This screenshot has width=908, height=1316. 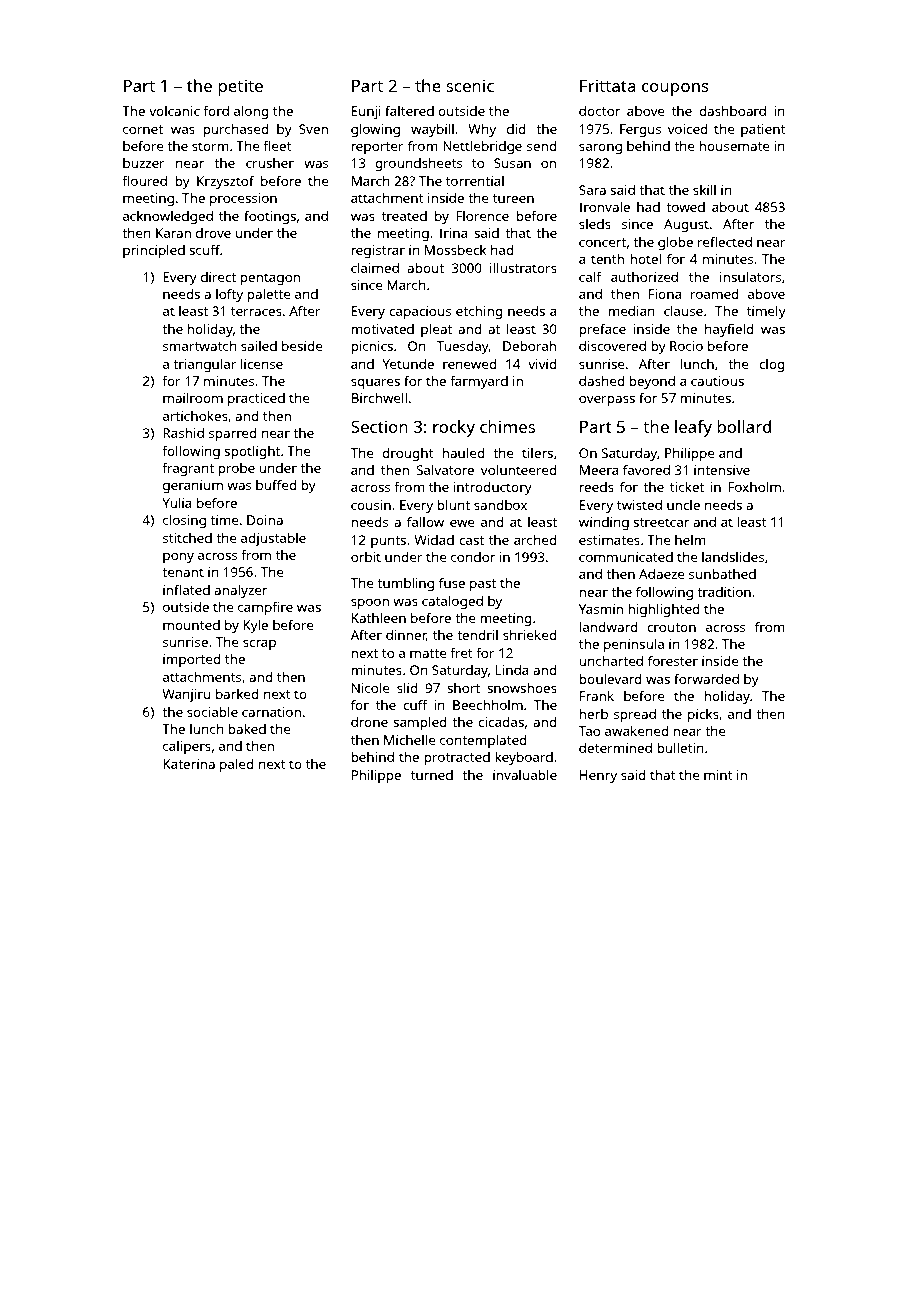 I want to click on Adaeze, so click(x=662, y=574).
